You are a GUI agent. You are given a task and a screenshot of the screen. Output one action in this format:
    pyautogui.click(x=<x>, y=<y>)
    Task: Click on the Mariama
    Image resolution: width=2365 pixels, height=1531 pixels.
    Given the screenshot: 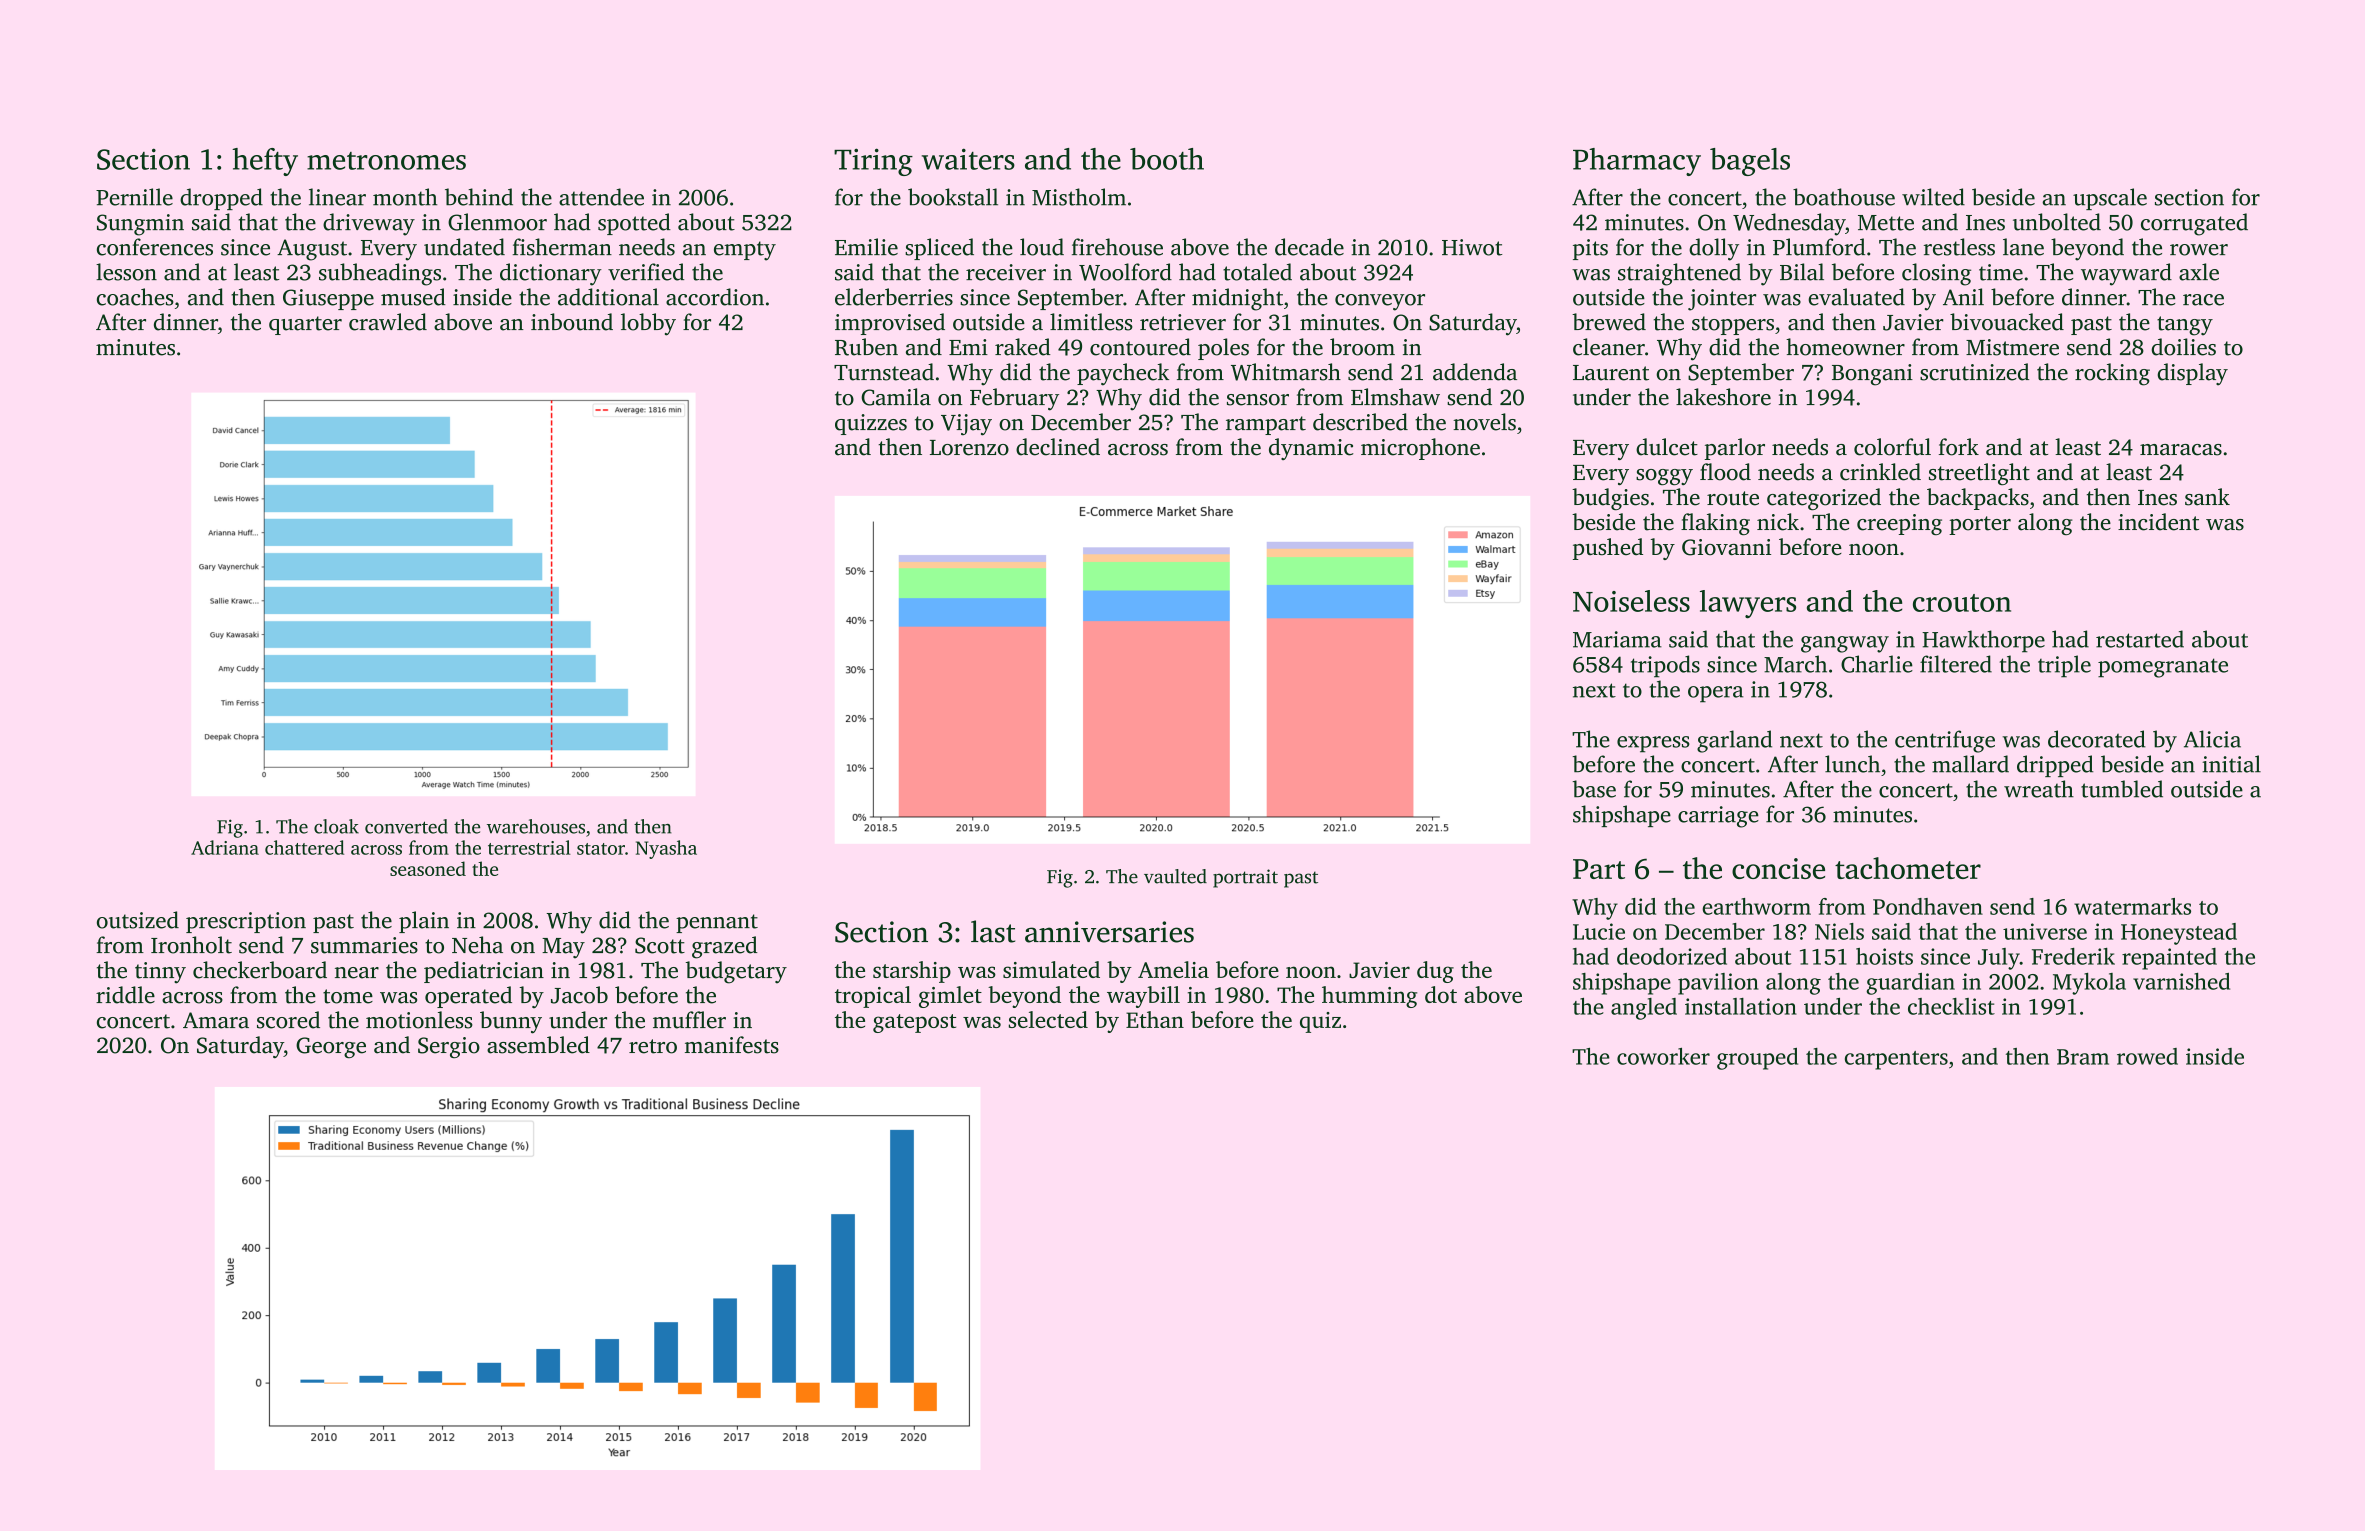 What is the action you would take?
    pyautogui.click(x=1617, y=639)
